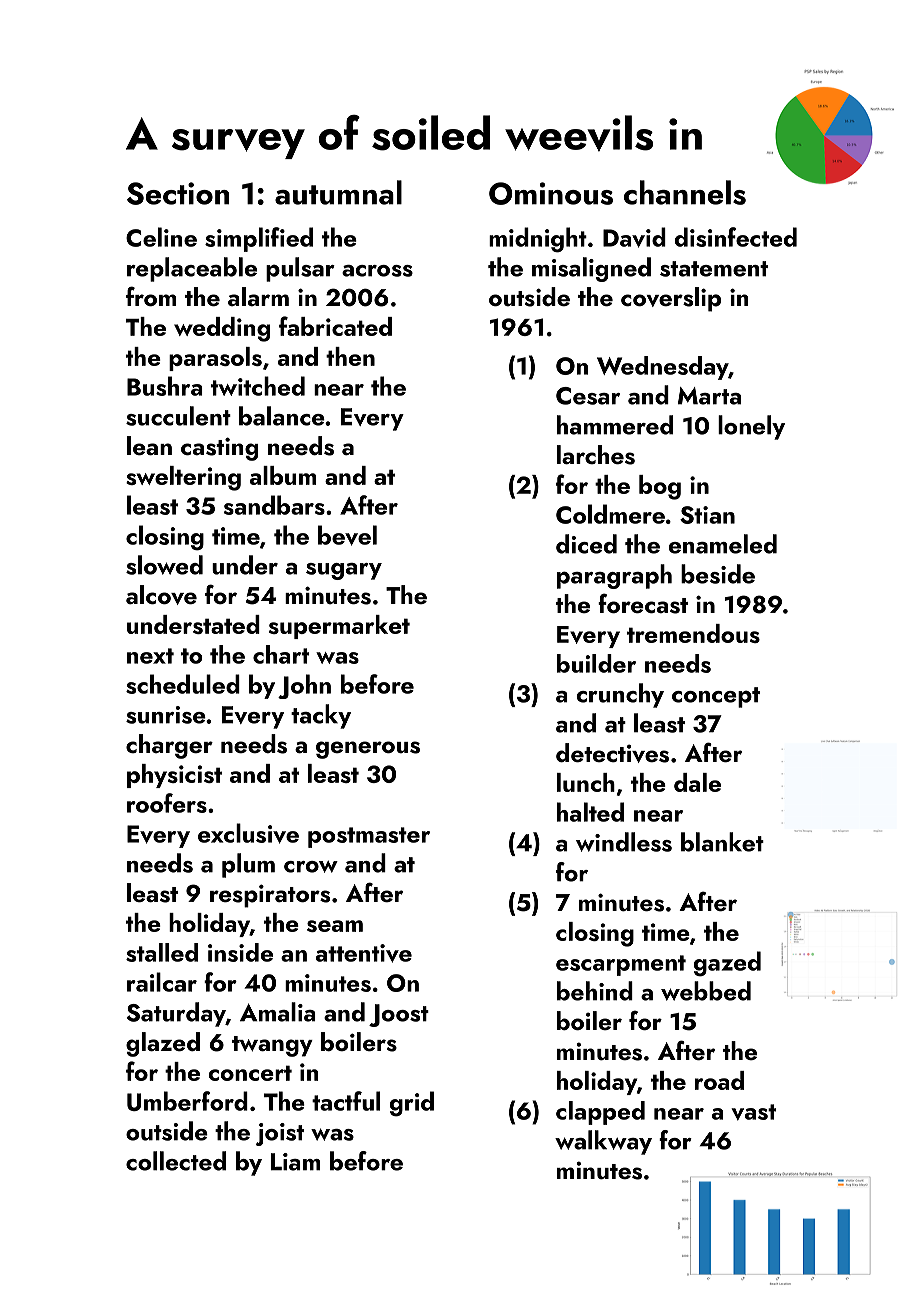 The height and width of the screenshot is (1311, 924). Describe the element at coordinates (369, 837) in the screenshot. I see `postmaster` at that location.
